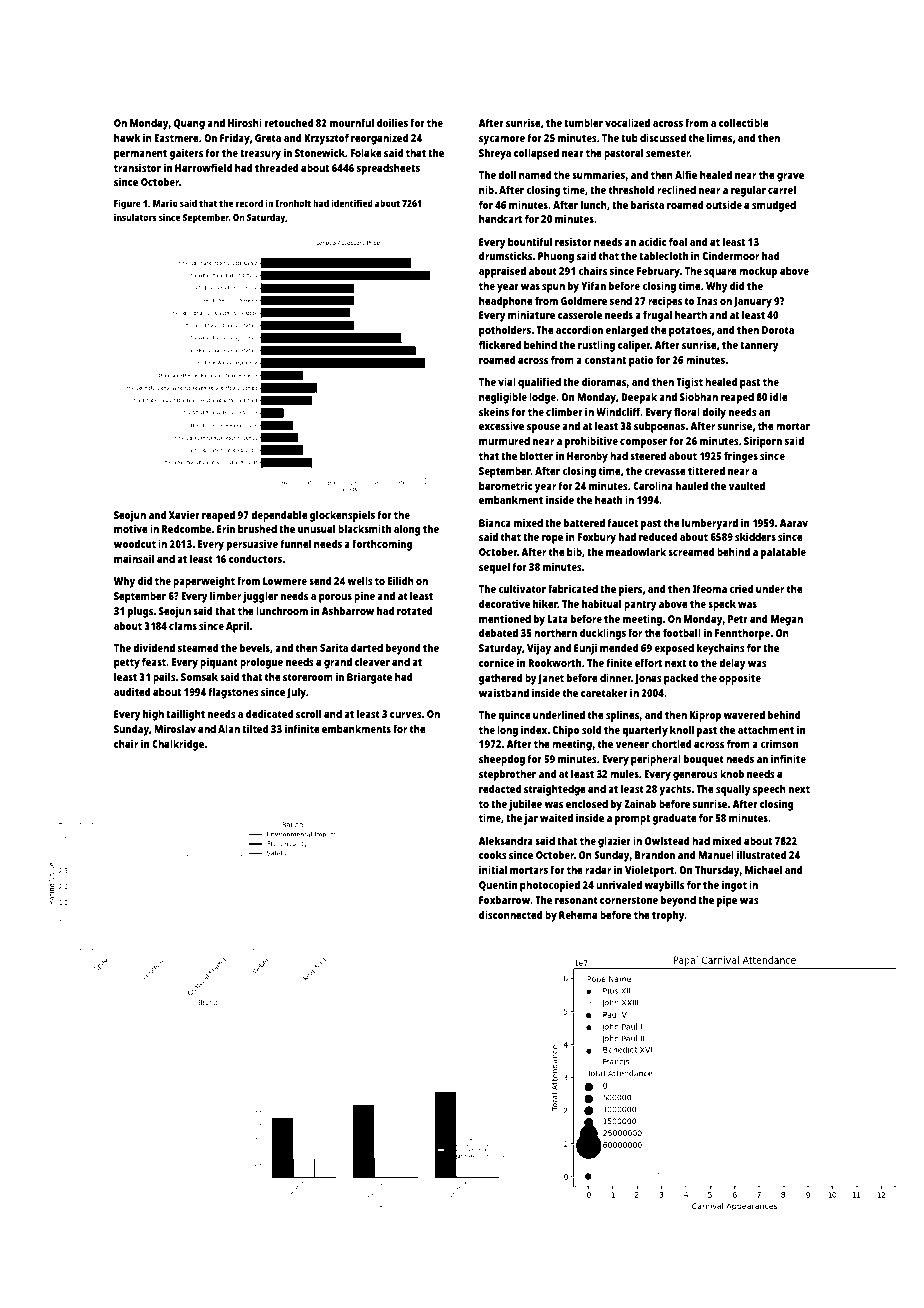 The width and height of the screenshot is (924, 1308). What do you see at coordinates (758, 272) in the screenshot?
I see `mockup` at bounding box center [758, 272].
